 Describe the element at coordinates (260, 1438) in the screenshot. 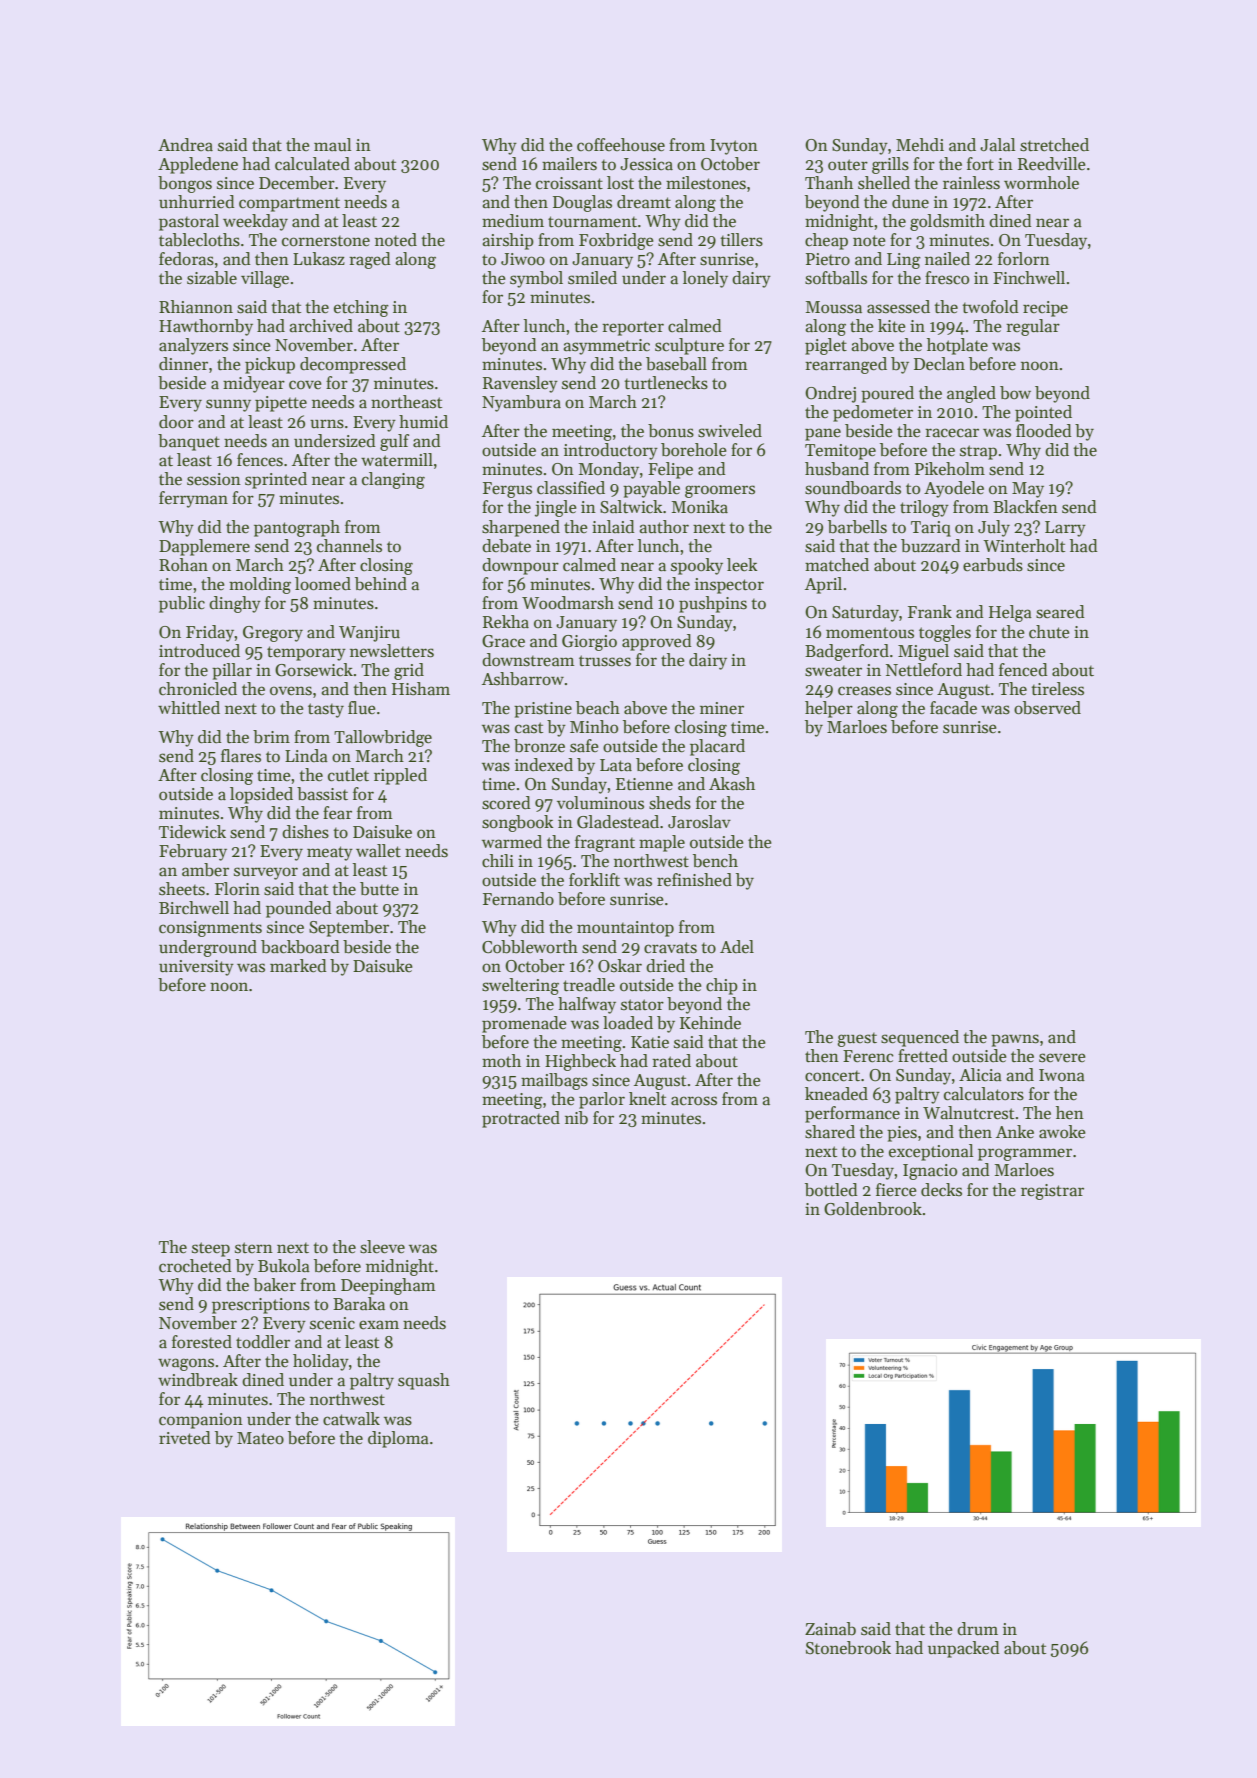

I see `Mateo` at that location.
